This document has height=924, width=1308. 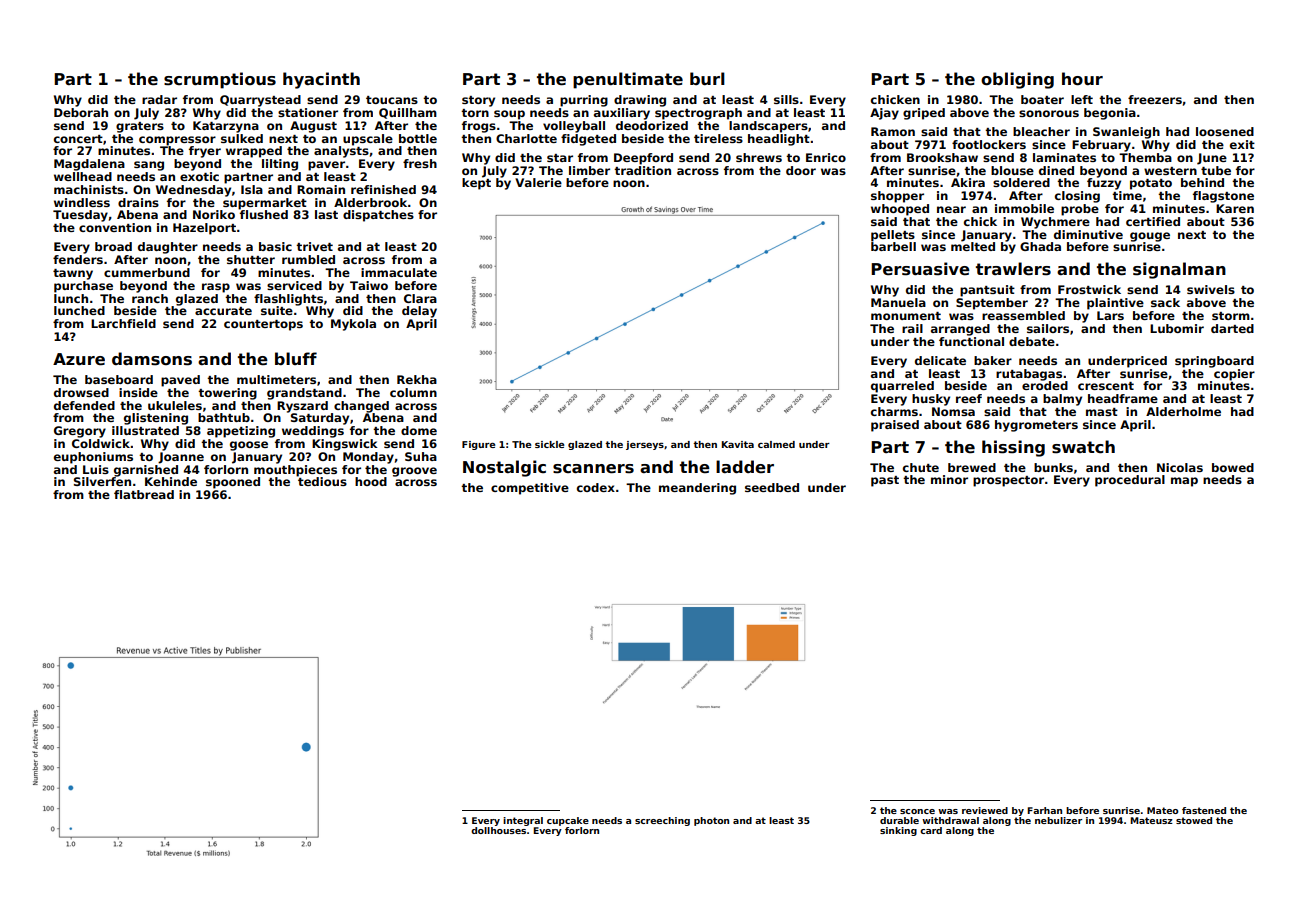 What do you see at coordinates (1040, 246) in the document?
I see `Ghada` at bounding box center [1040, 246].
